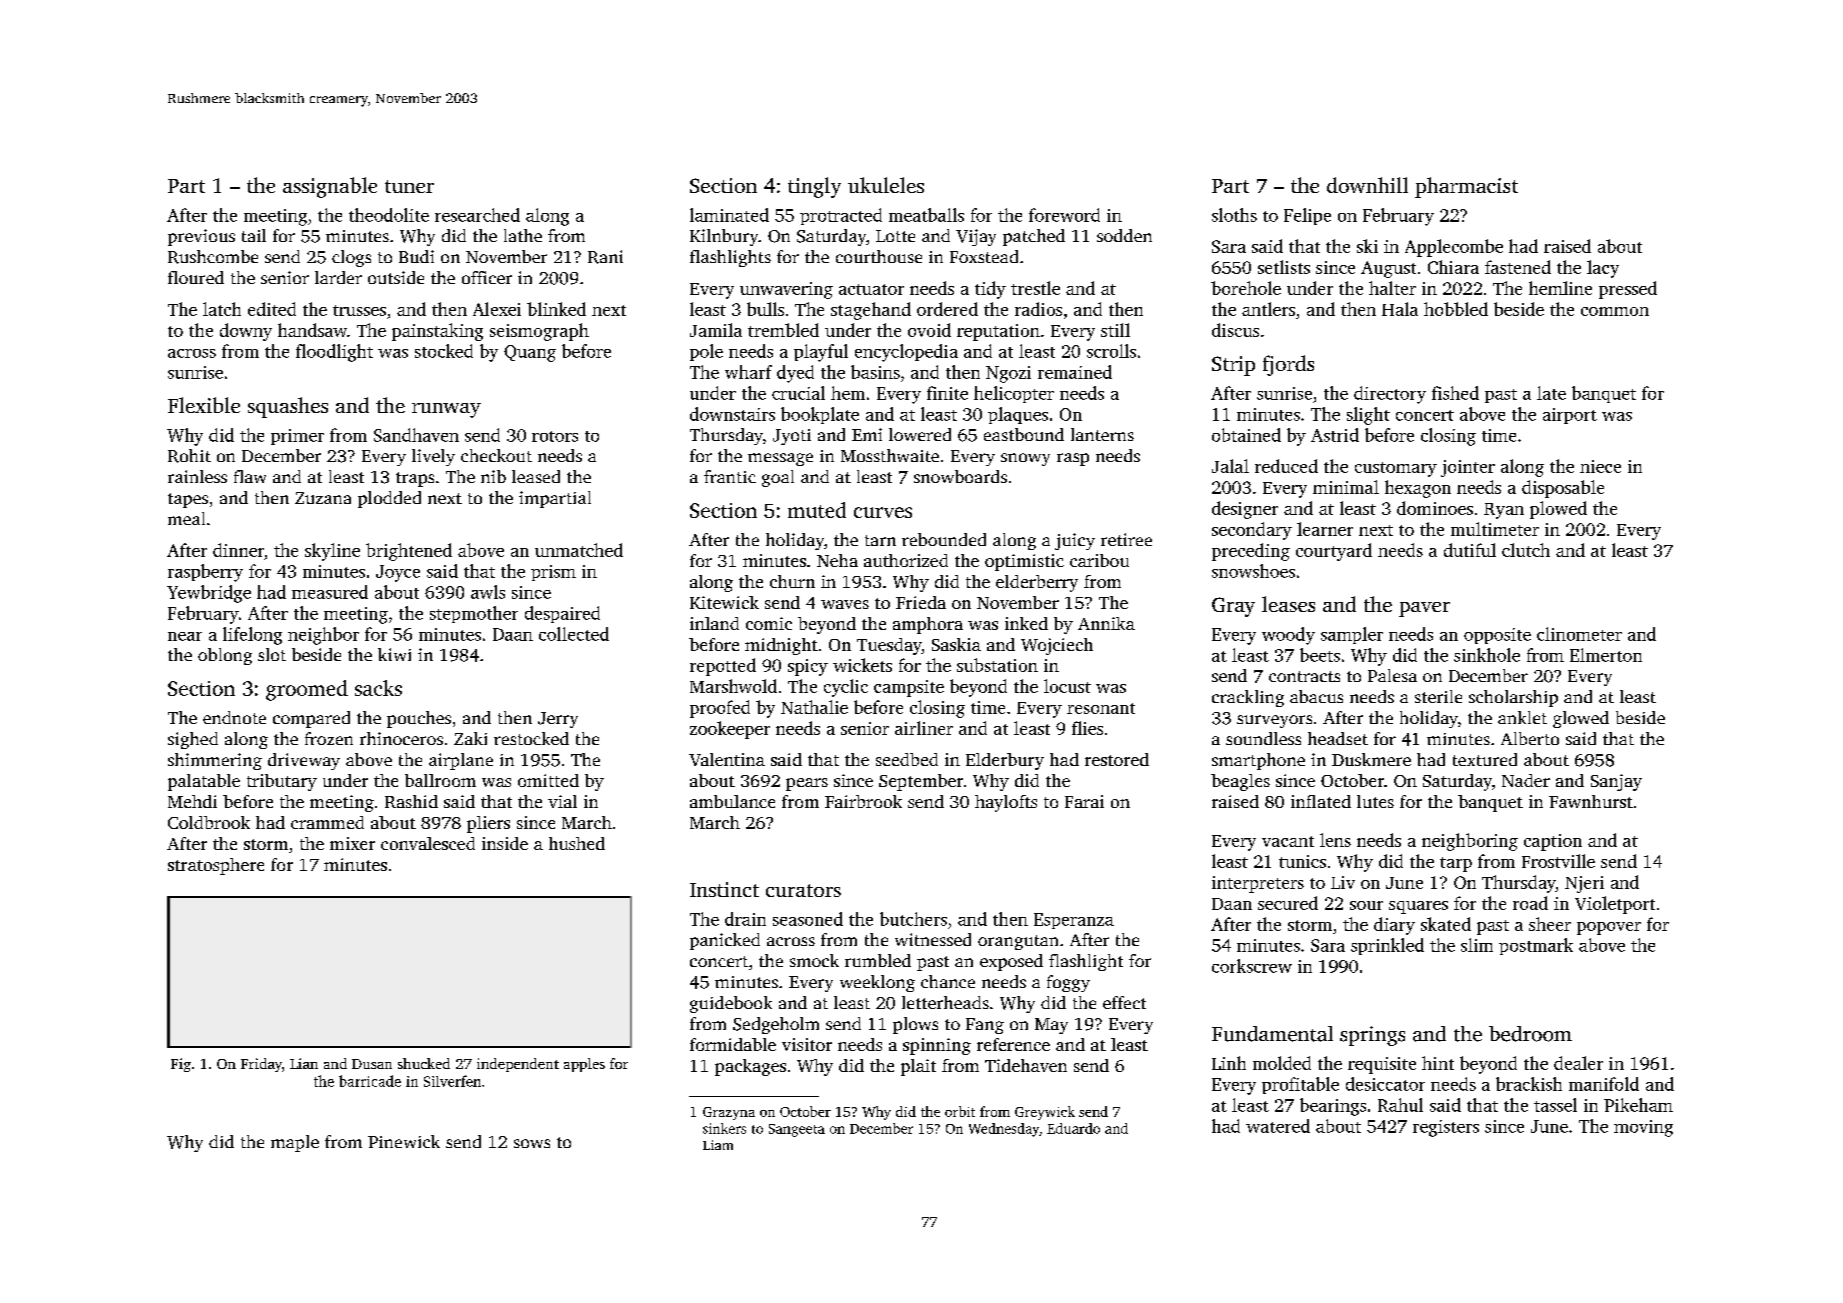 The width and height of the document is (1843, 1303). I want to click on tingly, so click(814, 187).
